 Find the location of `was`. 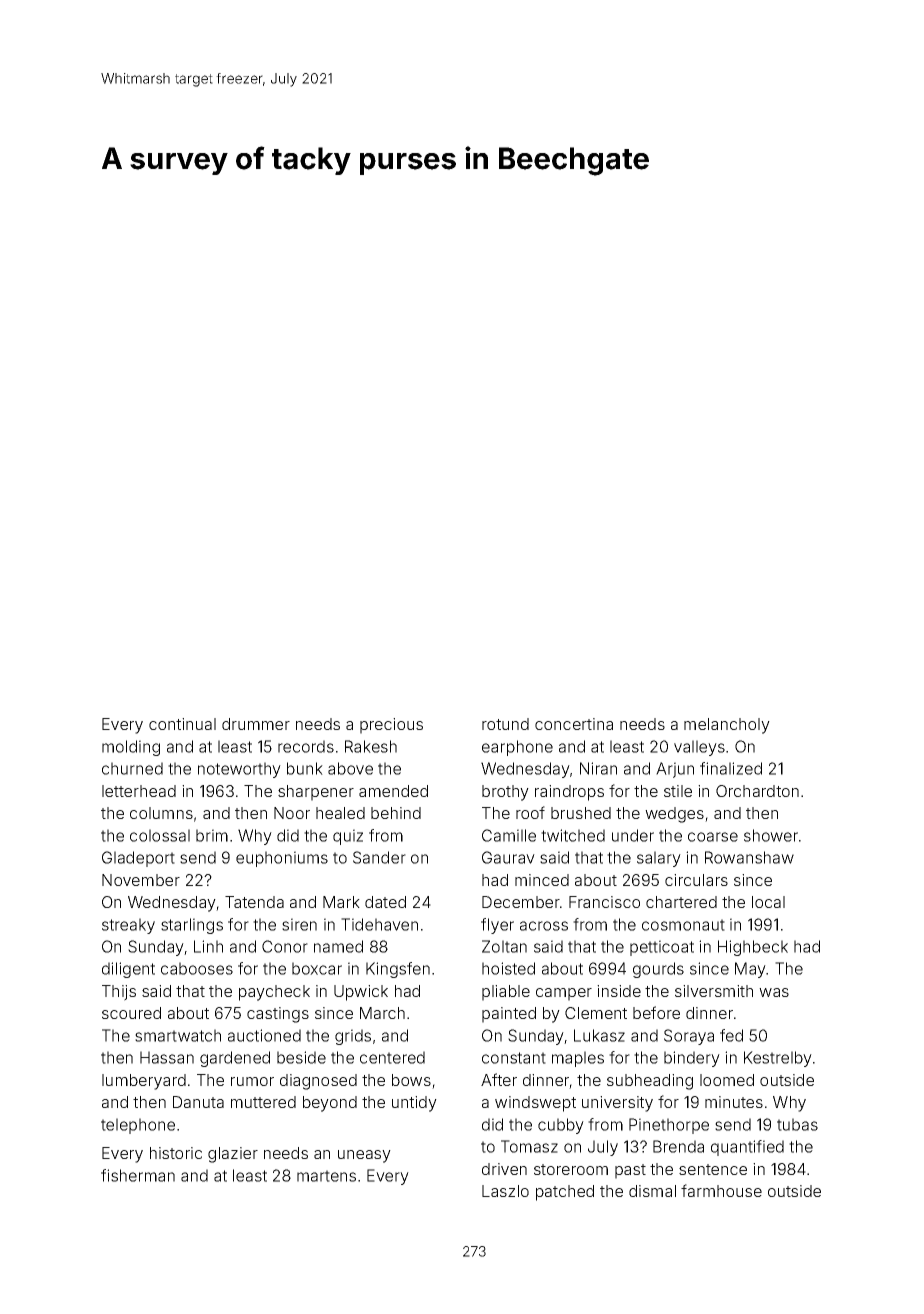

was is located at coordinates (774, 992).
